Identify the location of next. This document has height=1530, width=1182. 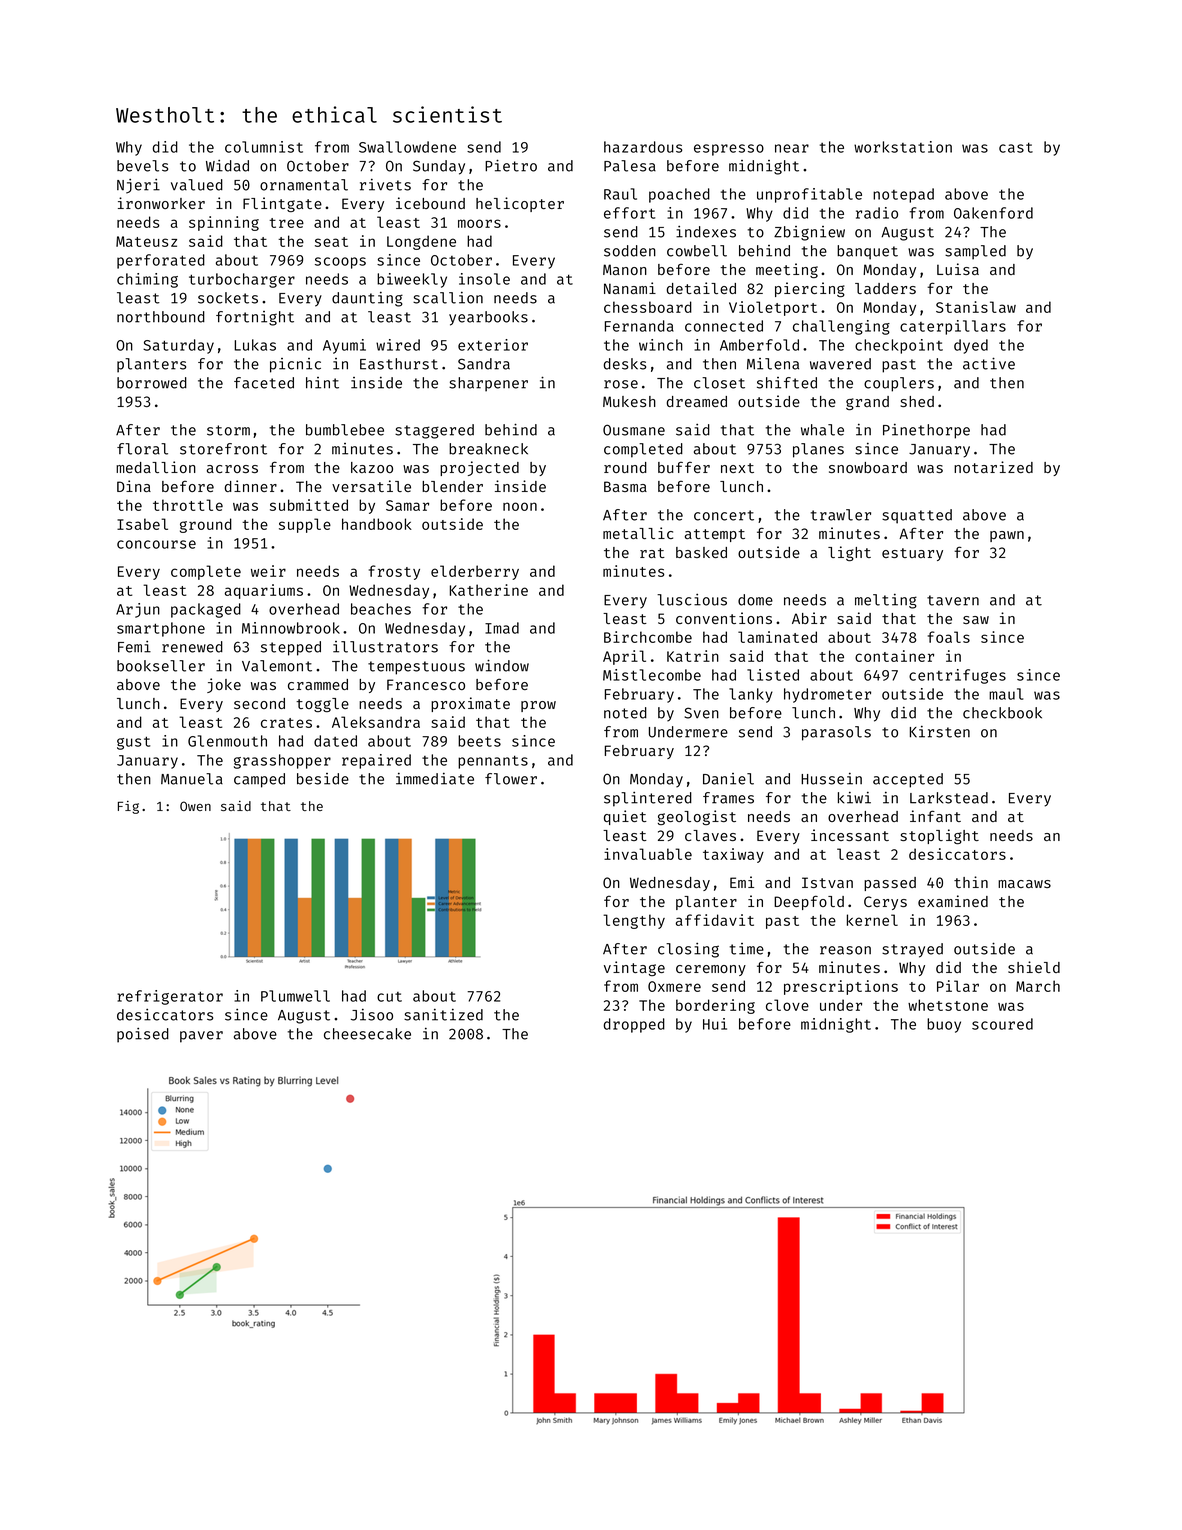
(737, 468).
